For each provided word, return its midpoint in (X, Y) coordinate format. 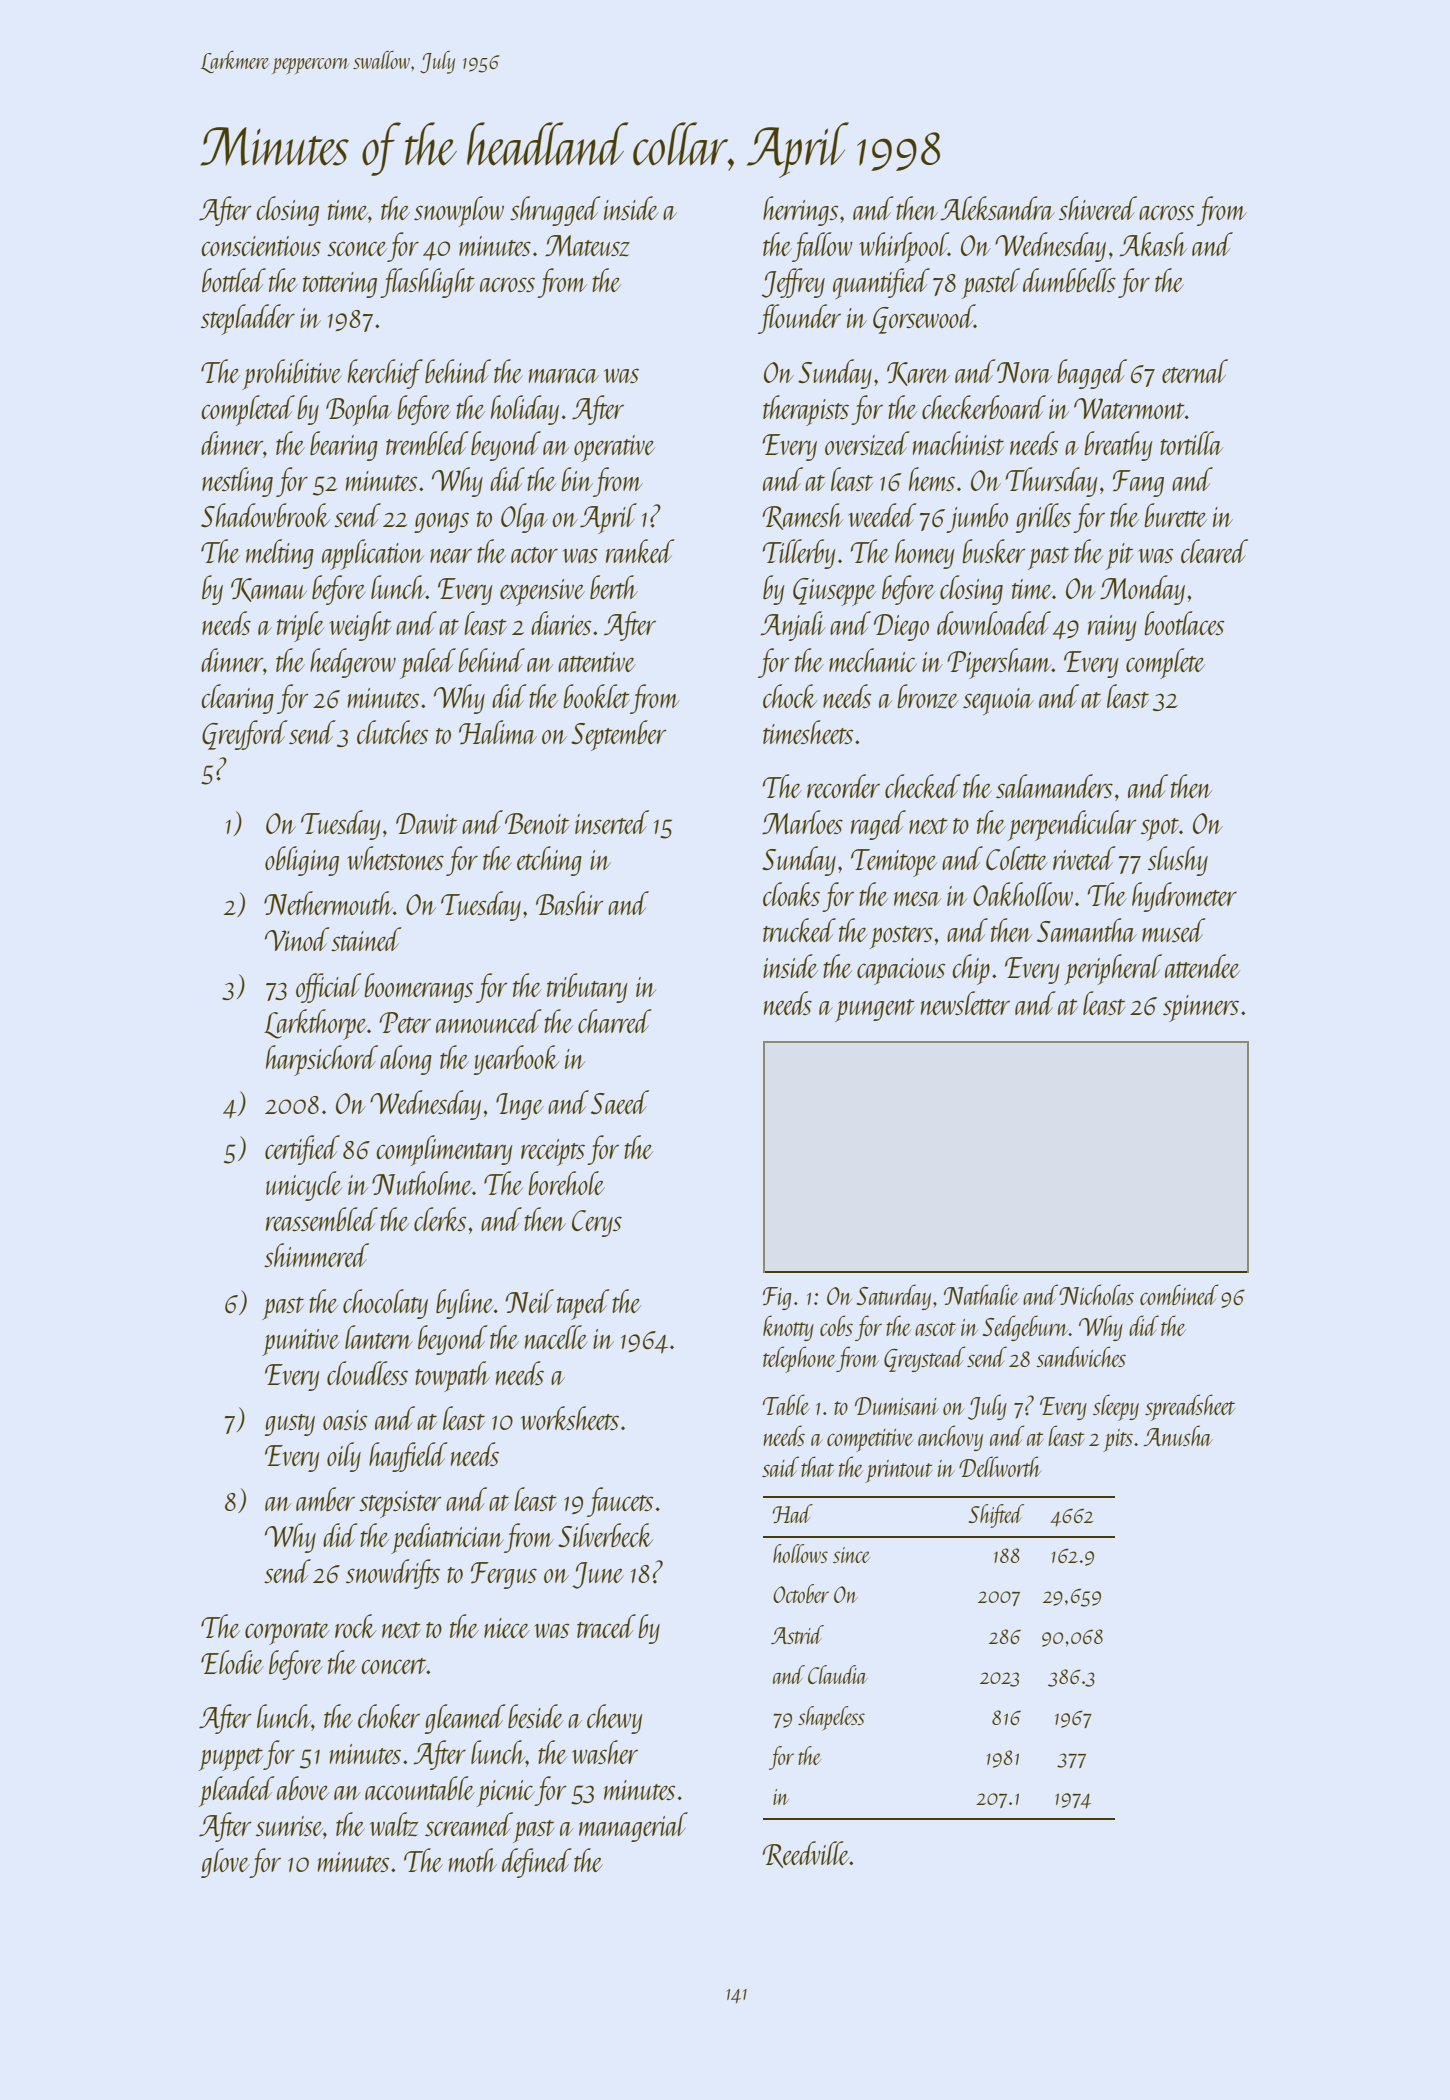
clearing (237, 699)
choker (389, 1716)
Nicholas (1096, 1294)
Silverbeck (605, 1535)
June (598, 1575)
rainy (1112, 628)
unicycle (304, 1186)
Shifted (996, 1516)
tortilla (1191, 443)
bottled (234, 280)
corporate (287, 1633)
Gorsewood (924, 319)
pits (1118, 1440)
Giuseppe (834, 592)
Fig (777, 1298)
